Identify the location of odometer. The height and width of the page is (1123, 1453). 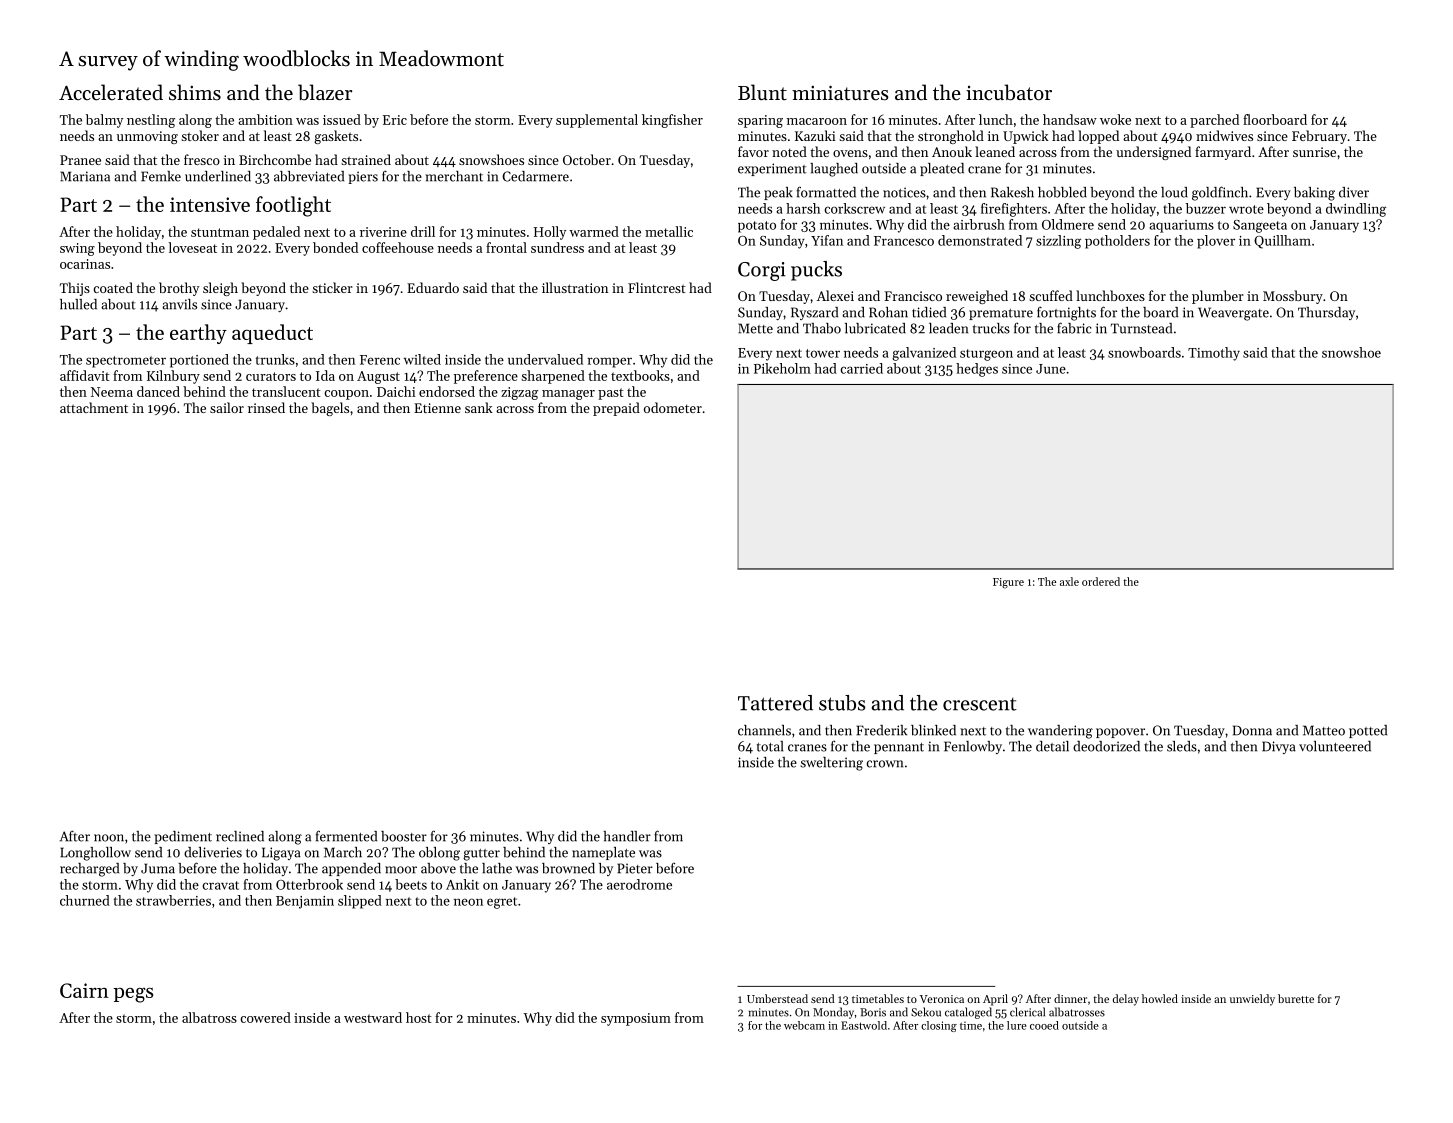
(673, 407).
